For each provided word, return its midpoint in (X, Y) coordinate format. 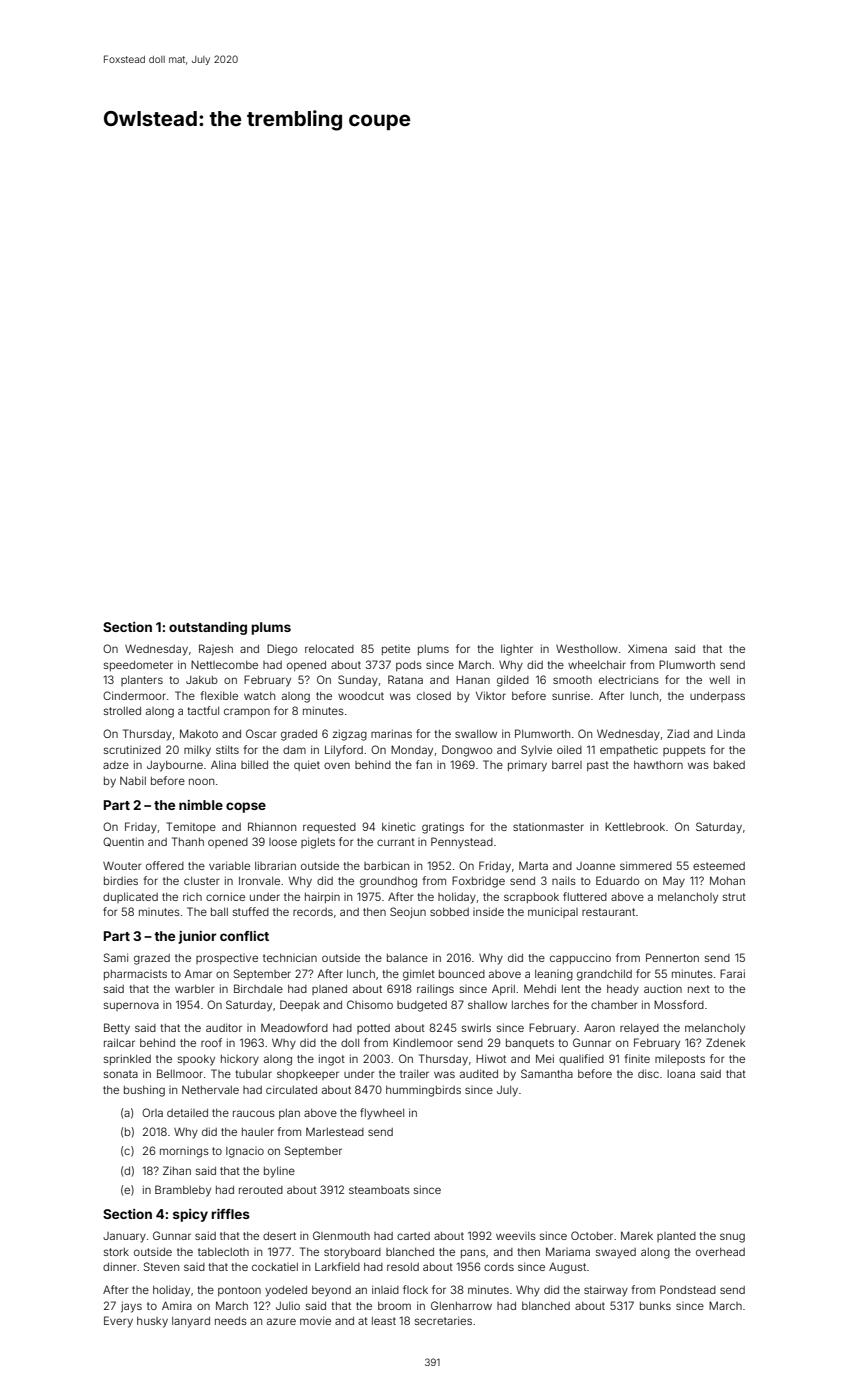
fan (424, 764)
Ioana (681, 1074)
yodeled (286, 1291)
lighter (517, 650)
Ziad (678, 733)
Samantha (547, 1073)
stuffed (251, 911)
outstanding (208, 628)
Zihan (177, 1170)
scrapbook (531, 898)
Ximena (647, 648)
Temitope (191, 827)
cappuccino (580, 958)
